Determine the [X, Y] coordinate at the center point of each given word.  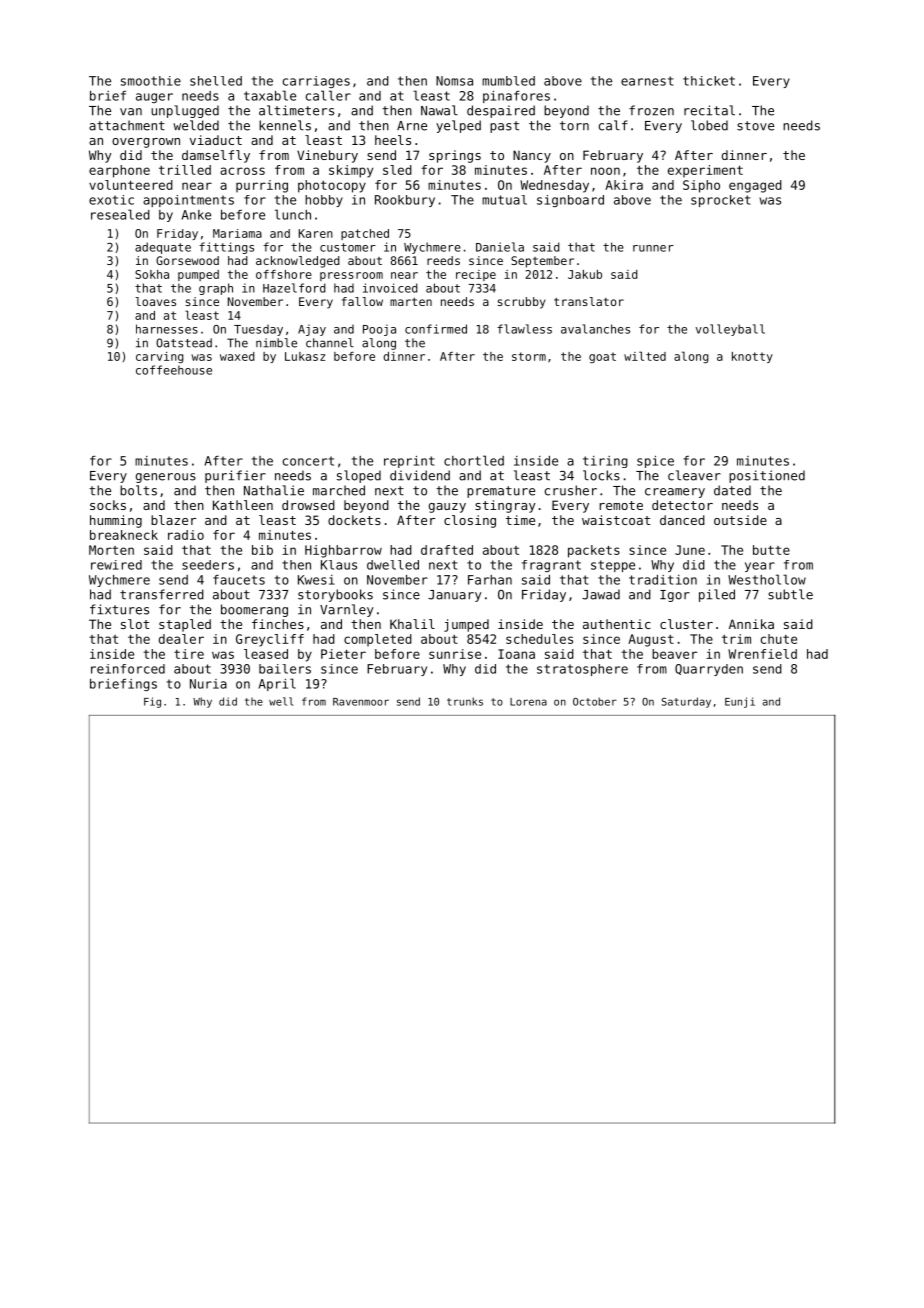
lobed [709, 125]
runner [653, 248]
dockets [354, 520]
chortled [474, 460]
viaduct [216, 140]
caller [328, 95]
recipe [476, 275]
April [277, 684]
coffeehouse [174, 370]
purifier [235, 476]
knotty [752, 357]
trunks [465, 701]
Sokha [152, 274]
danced [682, 520]
